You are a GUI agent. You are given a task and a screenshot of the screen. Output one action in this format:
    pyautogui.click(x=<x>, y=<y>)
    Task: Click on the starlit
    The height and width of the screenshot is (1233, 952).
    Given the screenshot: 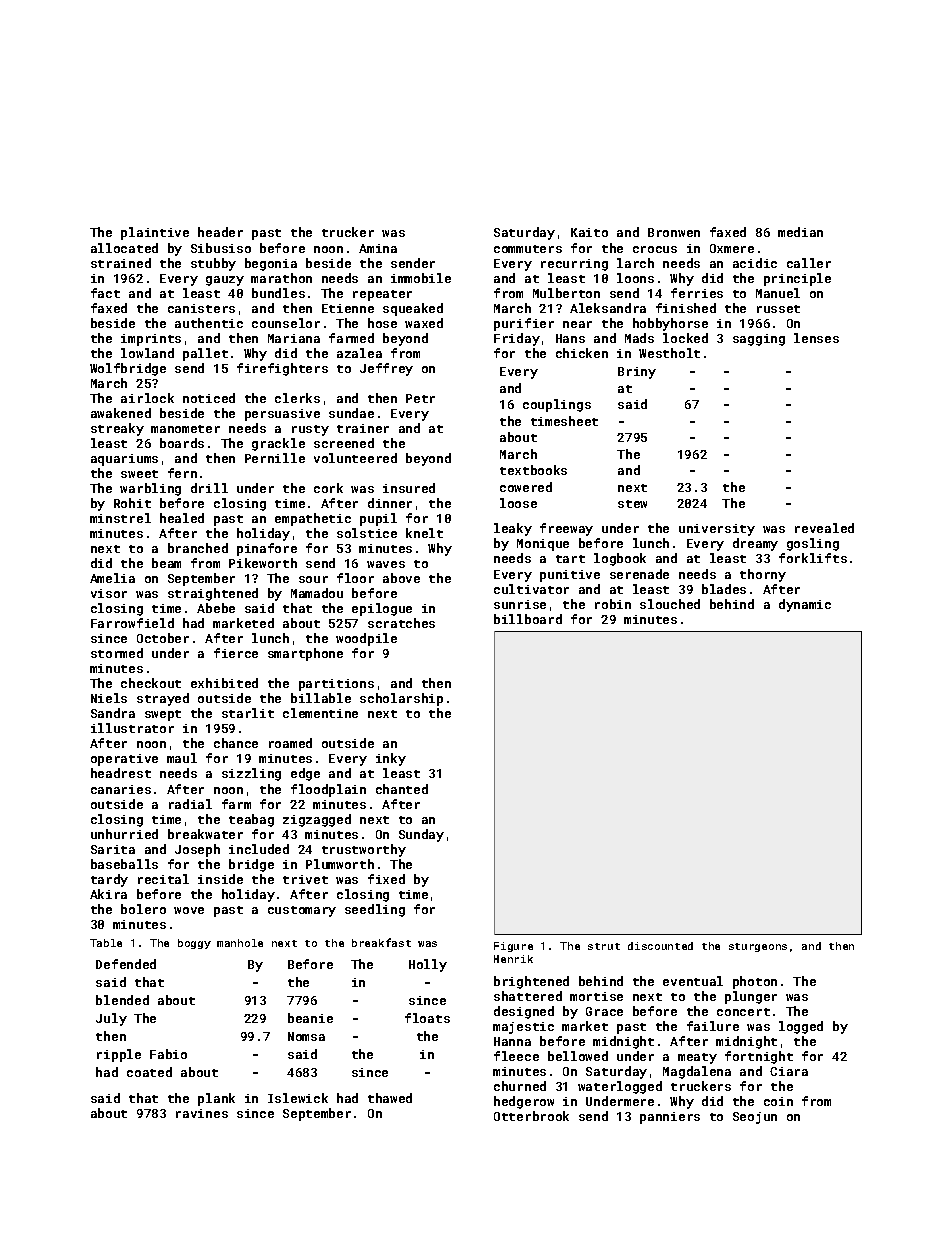 What is the action you would take?
    pyautogui.click(x=248, y=713)
